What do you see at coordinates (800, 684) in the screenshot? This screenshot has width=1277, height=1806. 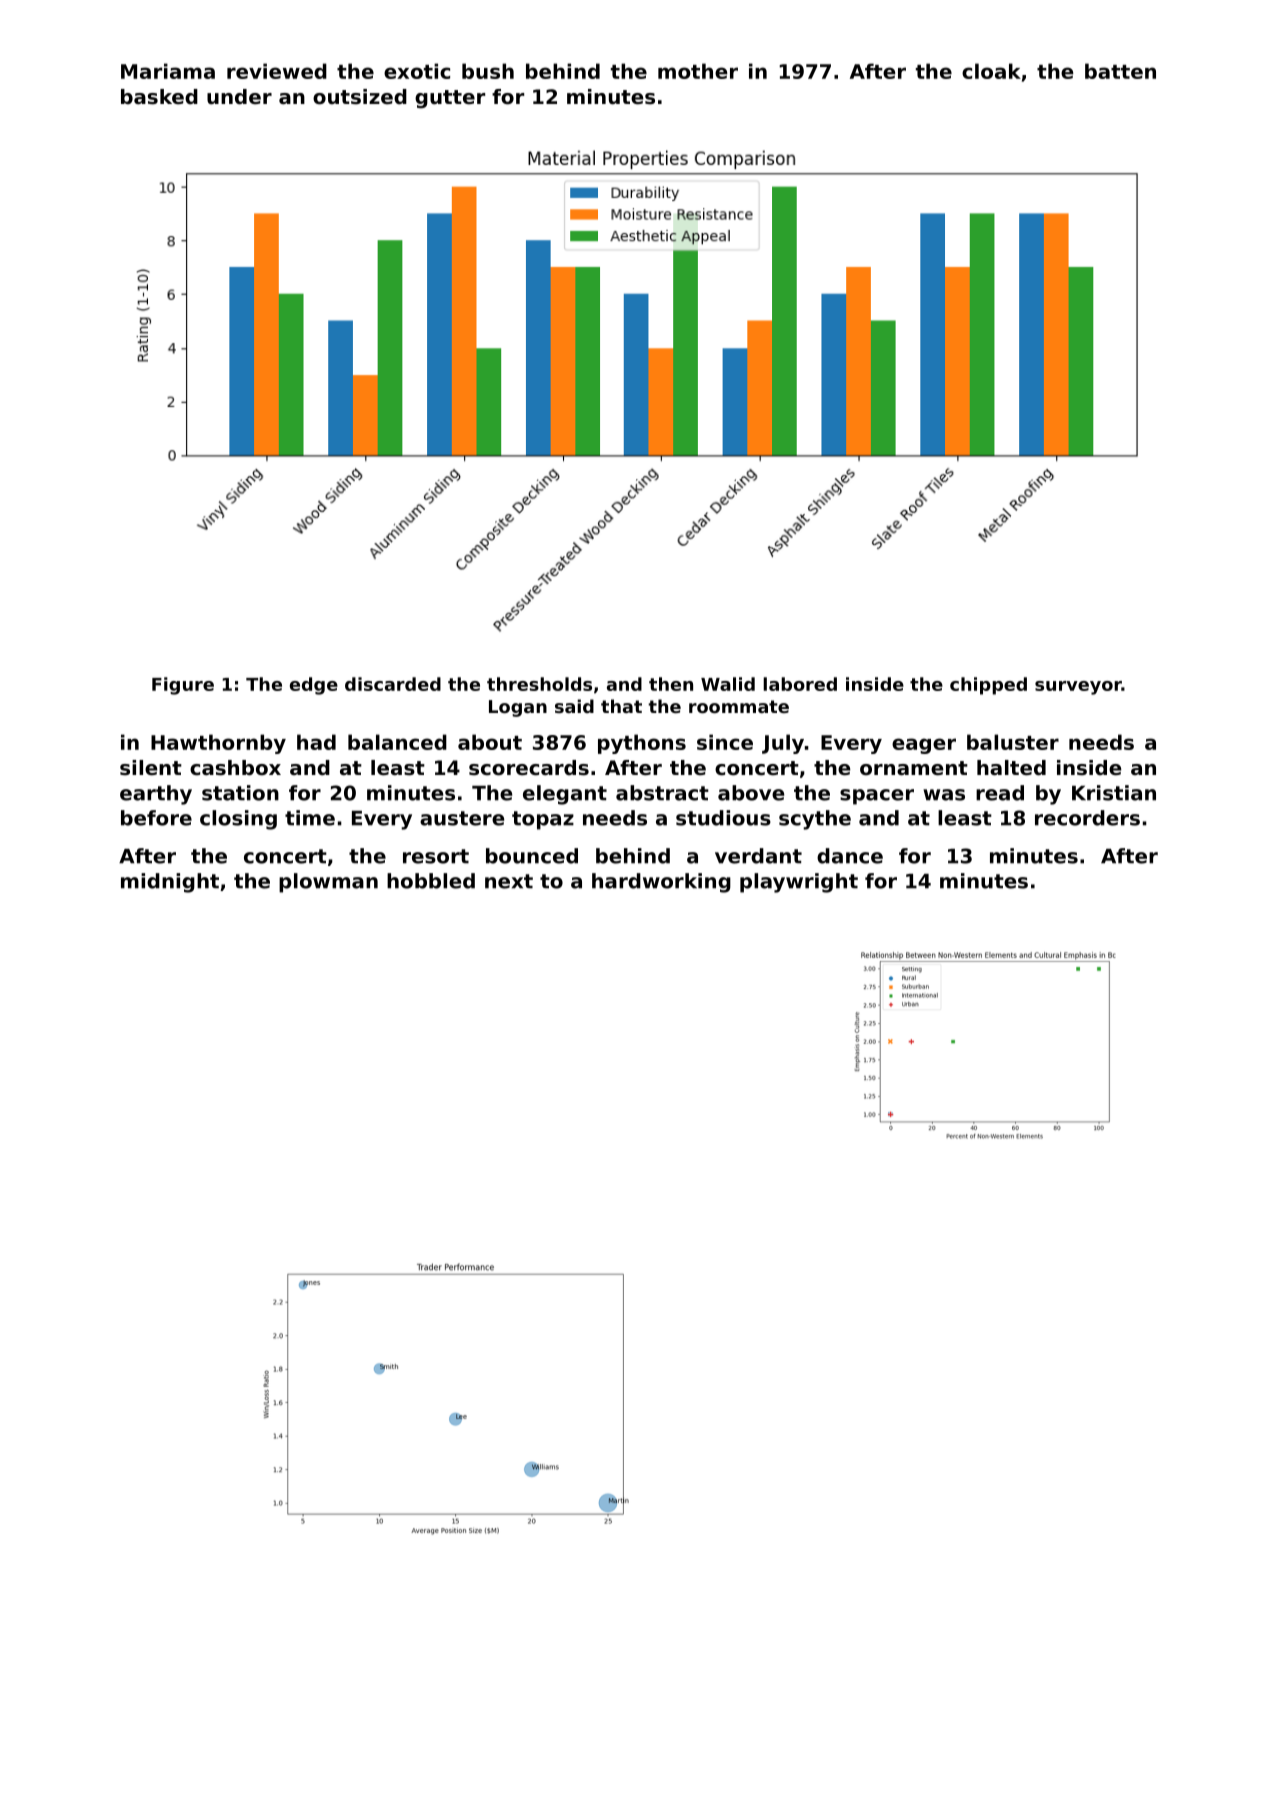 I see `labored` at bounding box center [800, 684].
